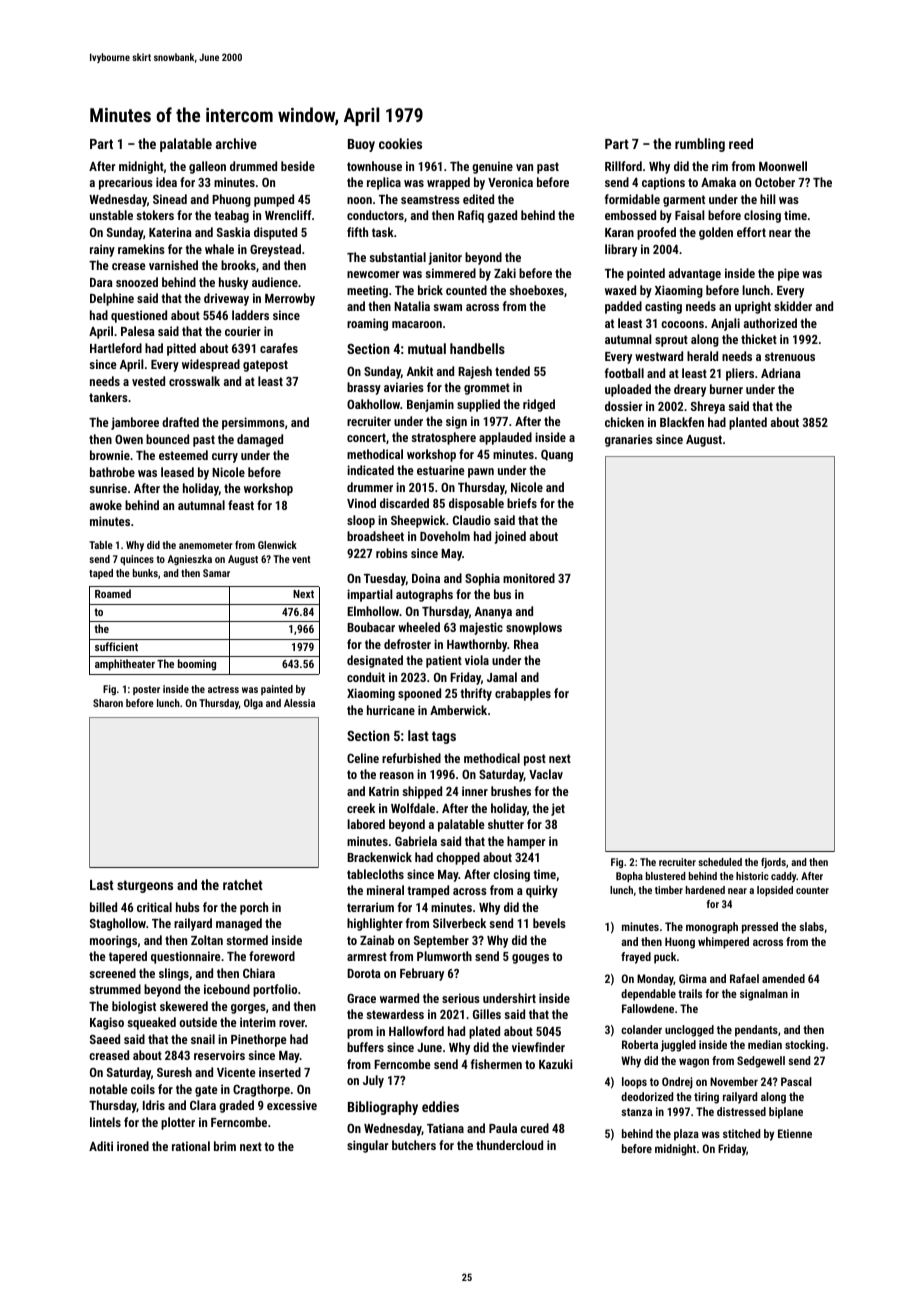  What do you see at coordinates (700, 145) in the screenshot?
I see `rumbling` at bounding box center [700, 145].
